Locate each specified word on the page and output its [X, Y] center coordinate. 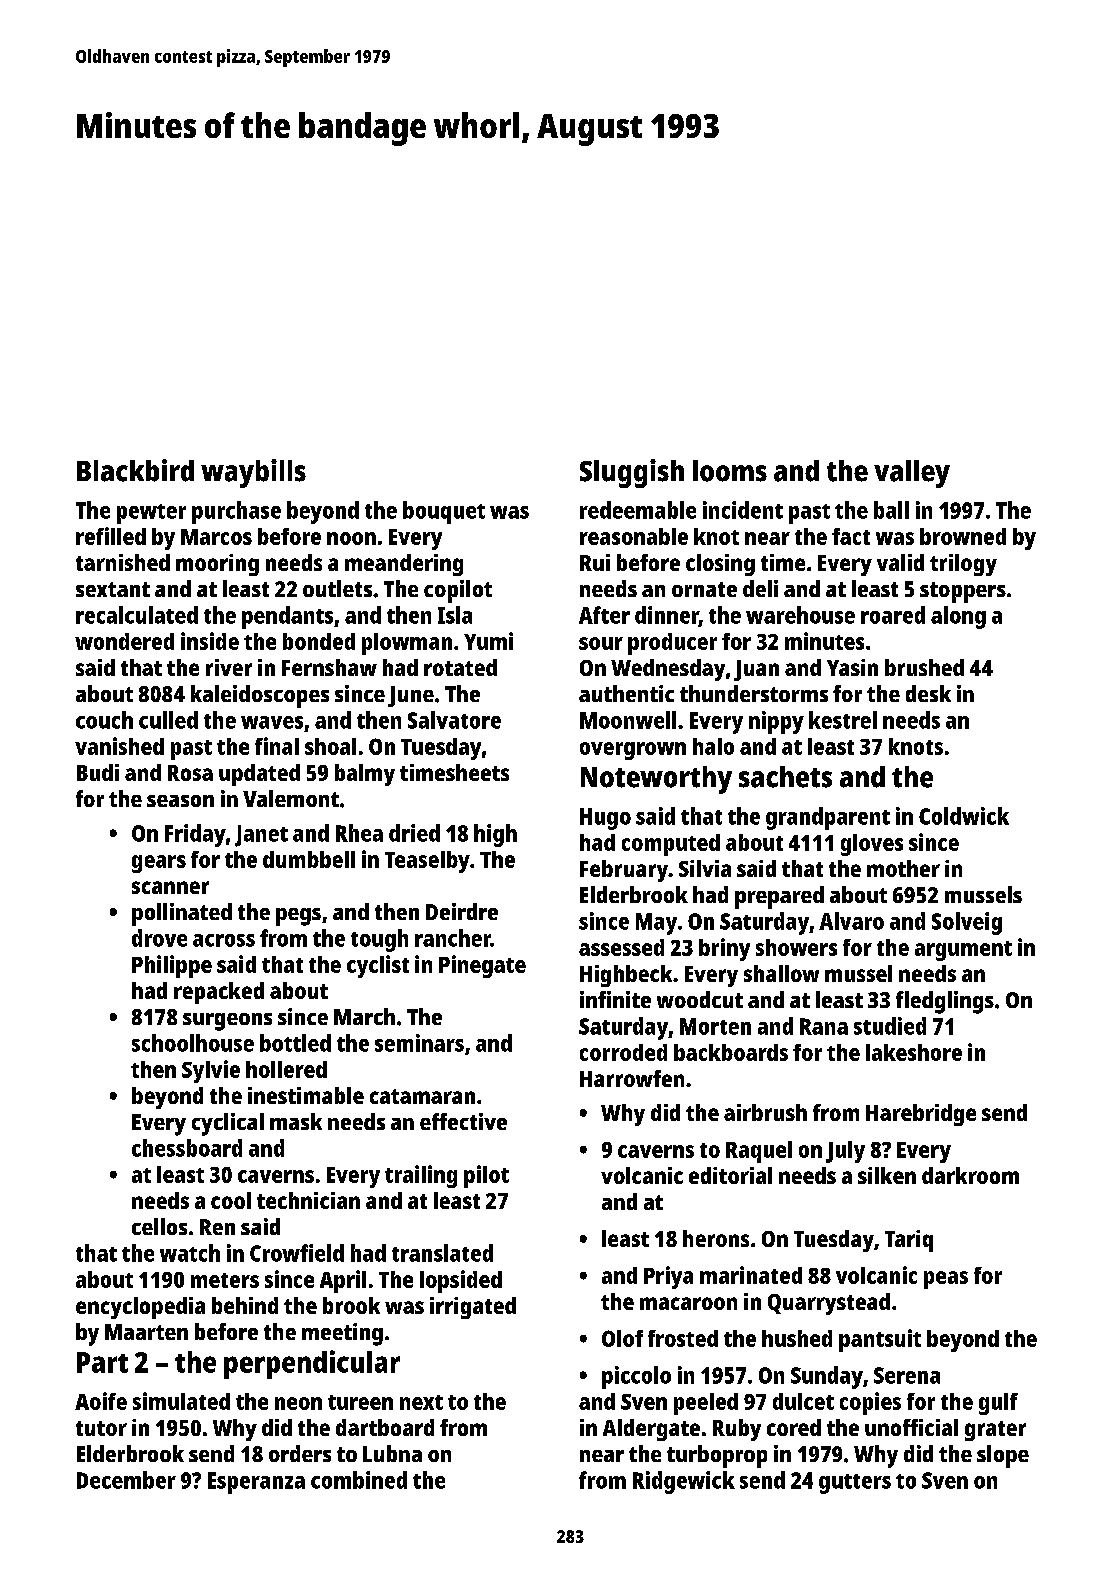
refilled [111, 536]
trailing [421, 1176]
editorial [730, 1175]
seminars [419, 1043]
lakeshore [914, 1052]
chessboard [187, 1148]
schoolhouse [193, 1043]
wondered [124, 641]
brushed [924, 667]
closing [720, 565]
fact [851, 536]
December [126, 1480]
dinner [667, 616]
